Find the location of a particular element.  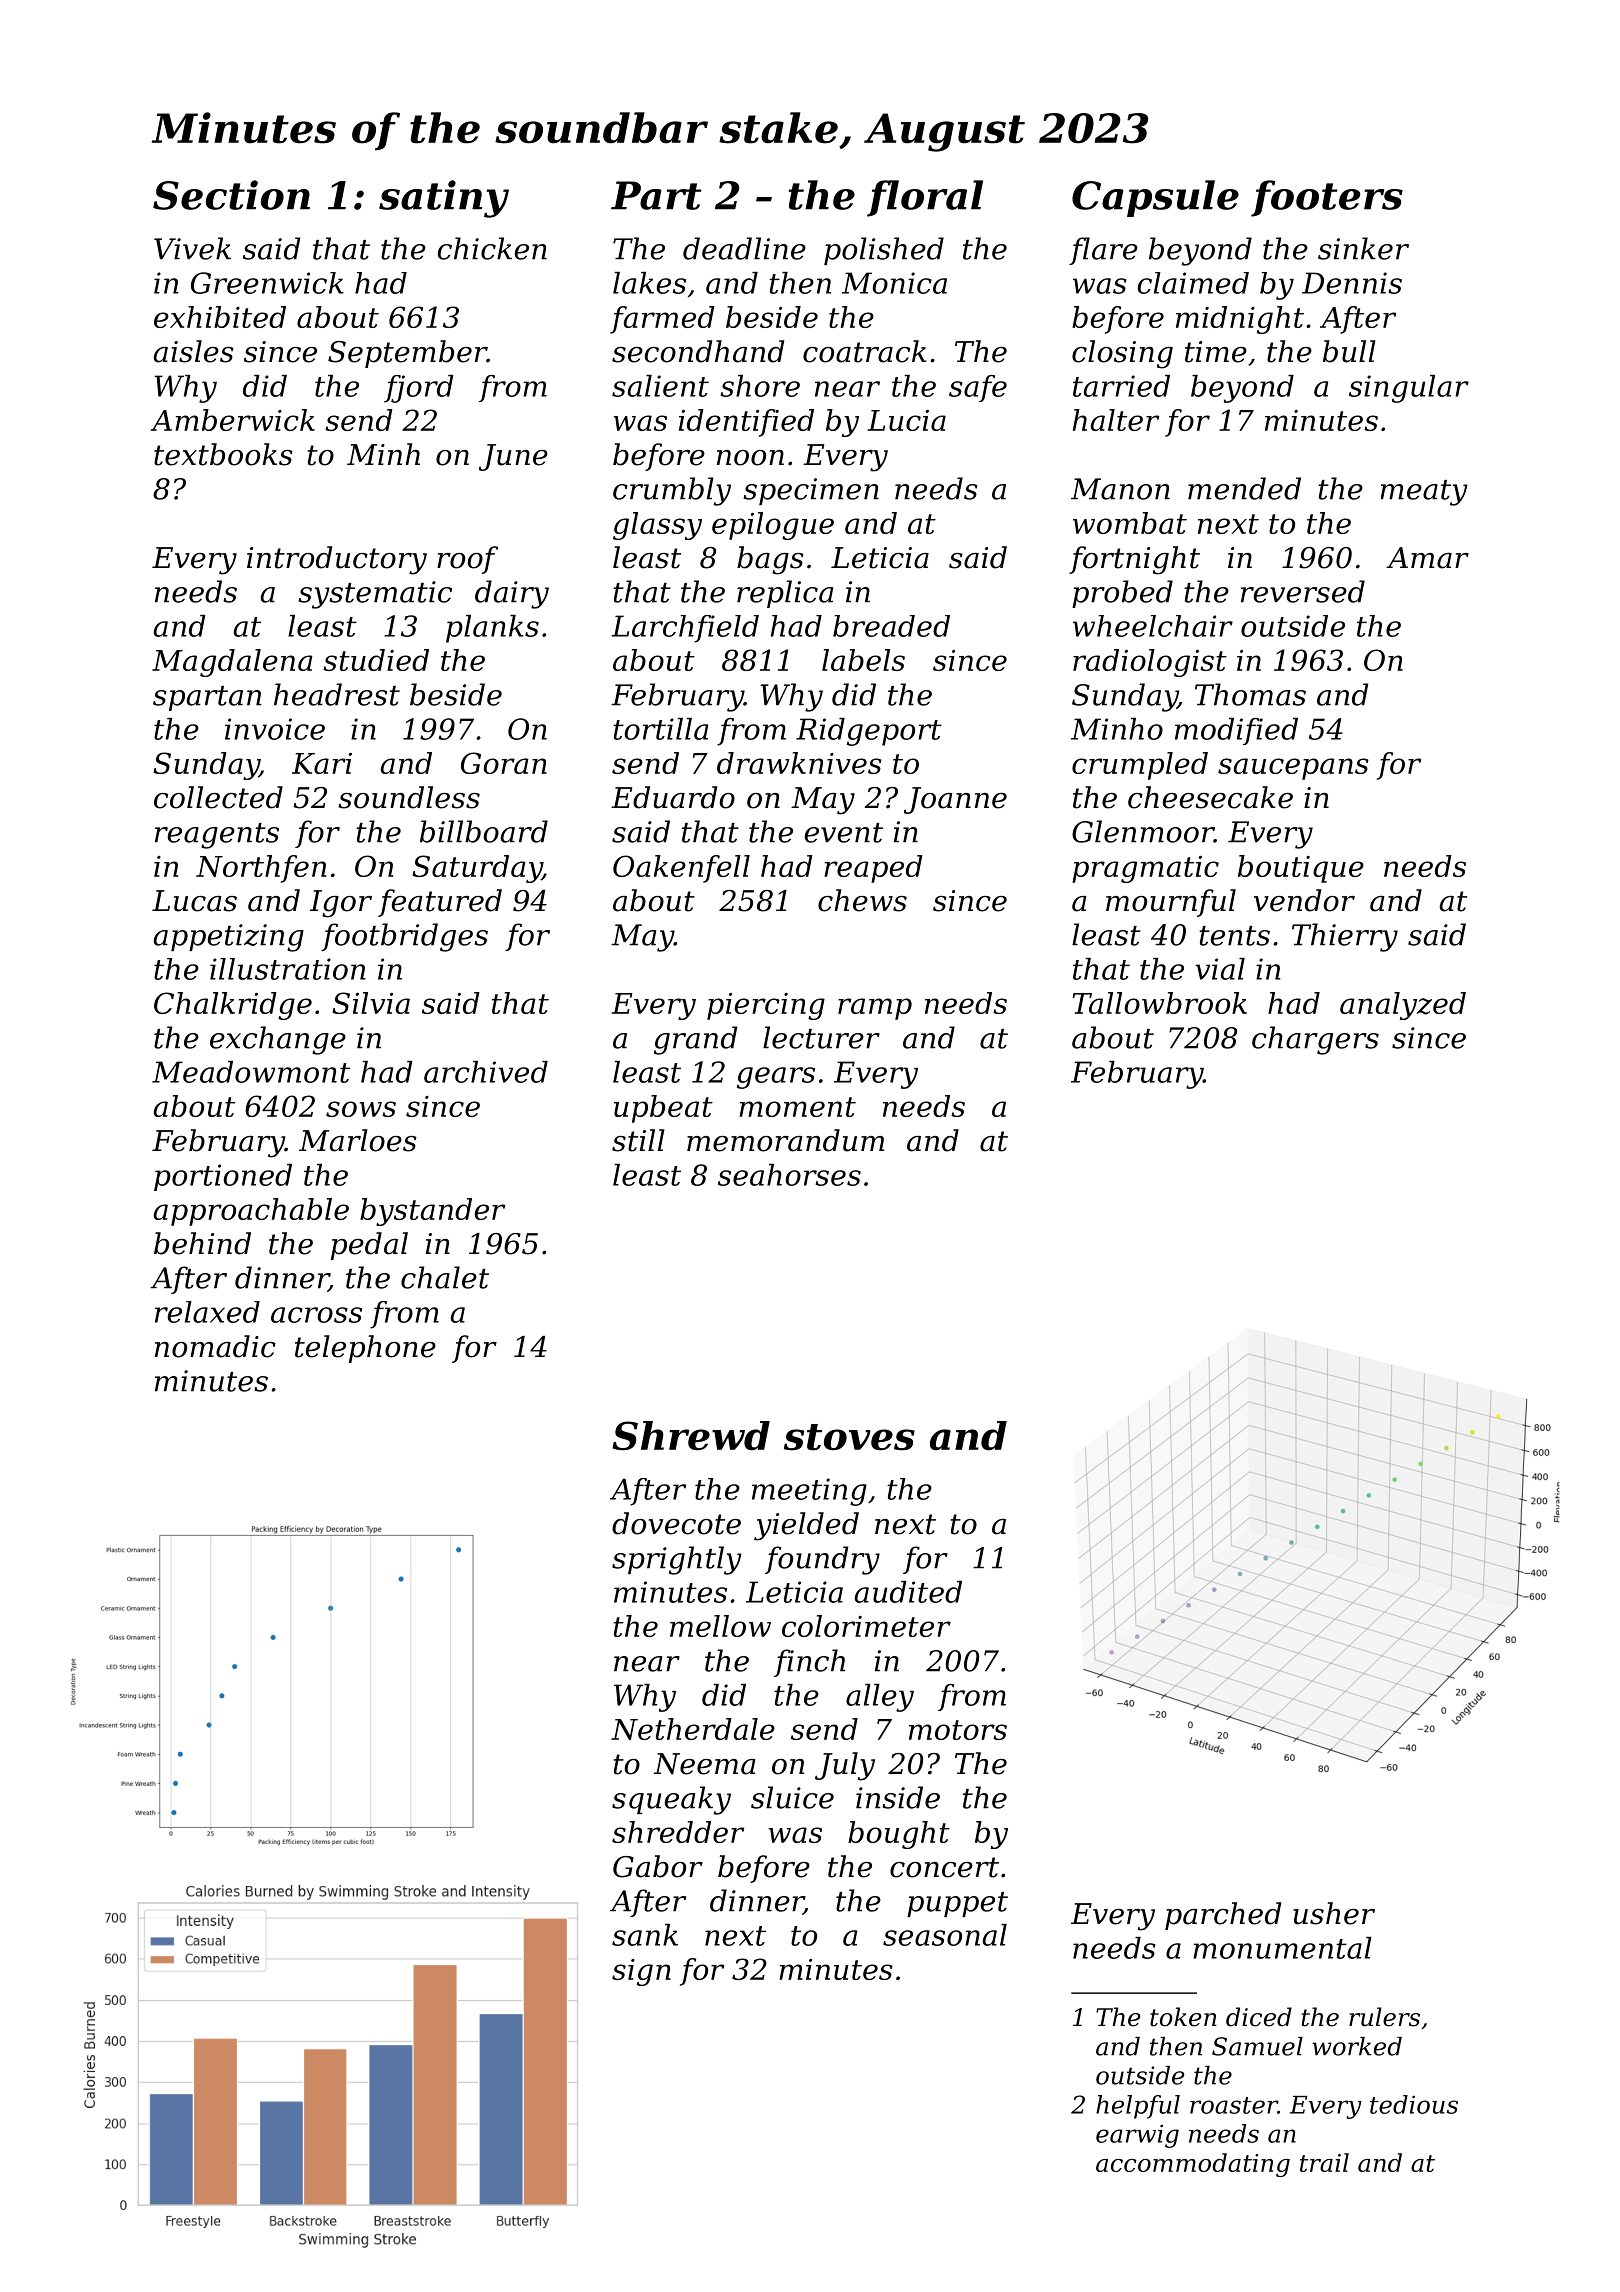

chargers is located at coordinates (1315, 1040).
